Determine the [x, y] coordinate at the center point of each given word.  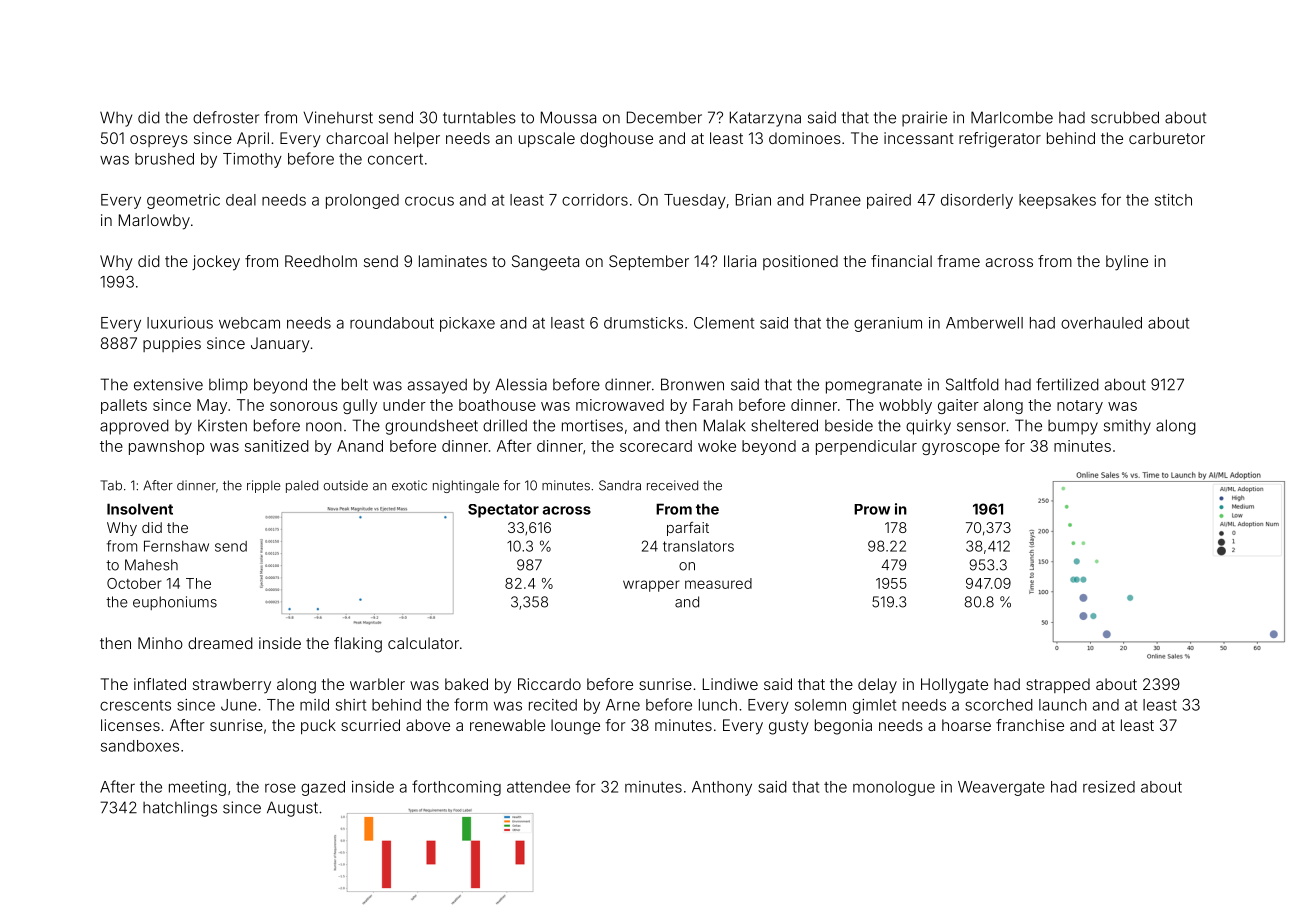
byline [1127, 263]
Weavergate [1001, 788]
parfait [688, 529]
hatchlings [180, 809]
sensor [981, 427]
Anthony [722, 788]
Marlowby [154, 222]
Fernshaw [176, 546]
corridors [595, 200]
